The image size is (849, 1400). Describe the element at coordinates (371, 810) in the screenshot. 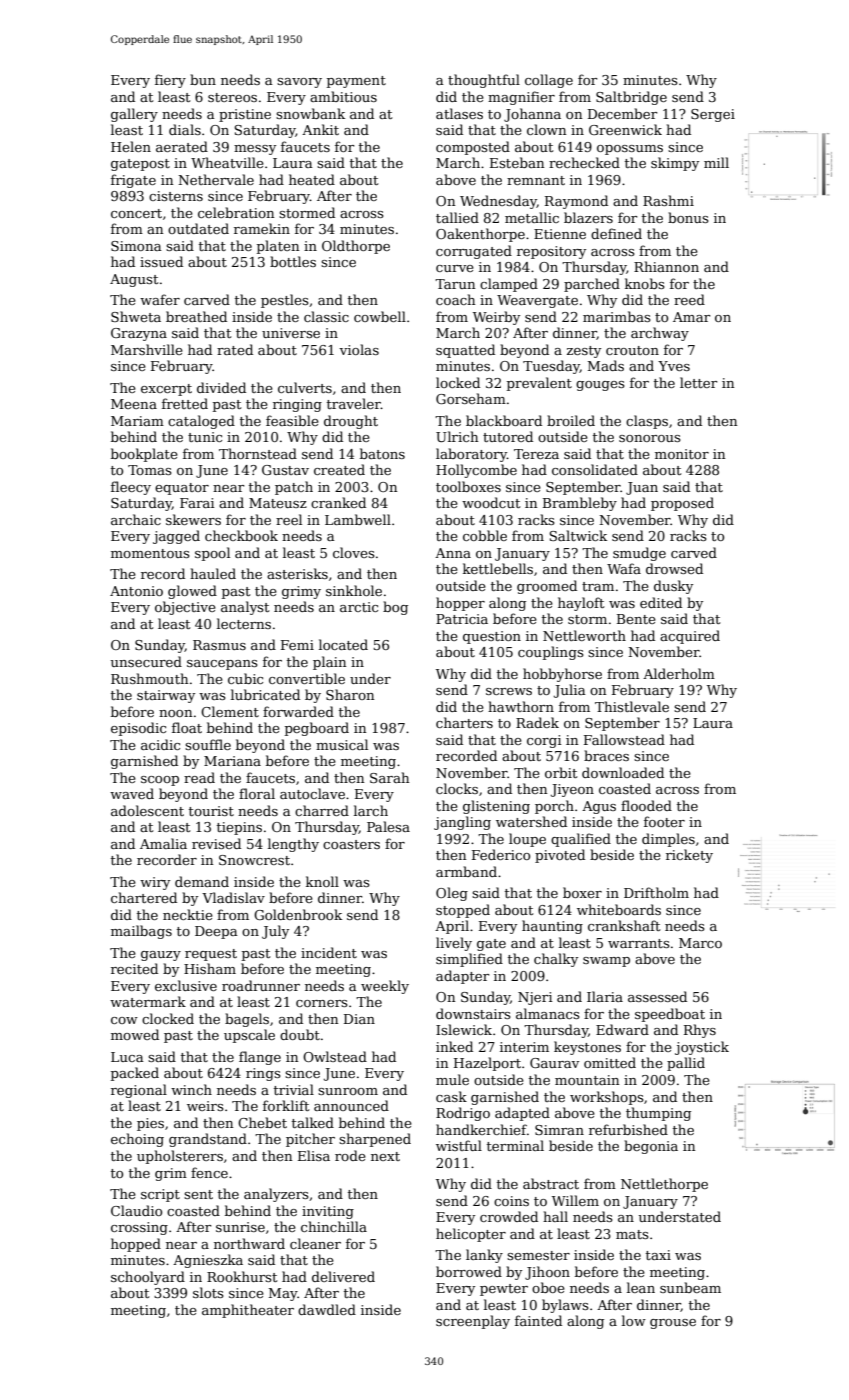

I see `larch` at that location.
